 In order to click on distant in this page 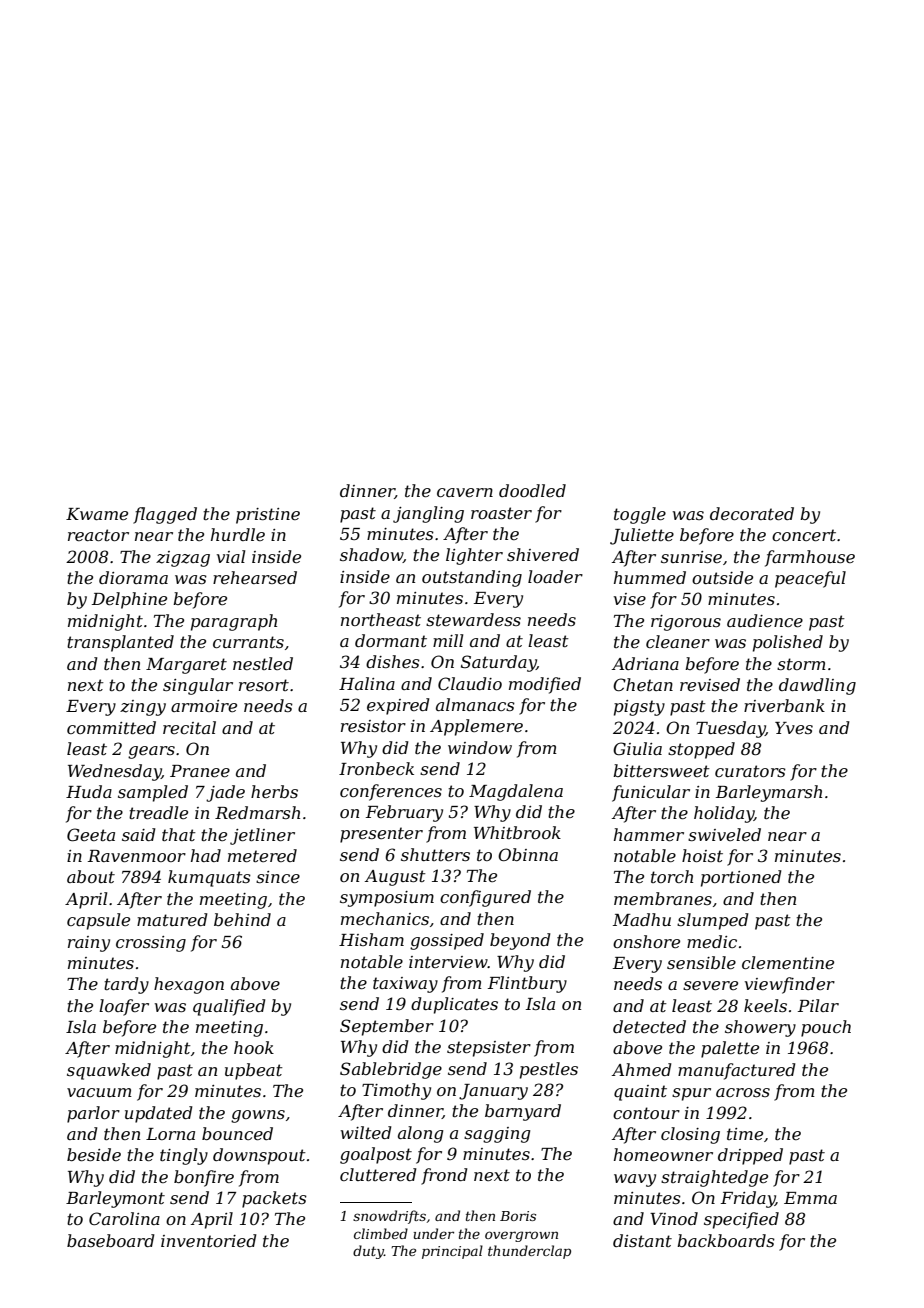, I will do `click(642, 1240)`.
